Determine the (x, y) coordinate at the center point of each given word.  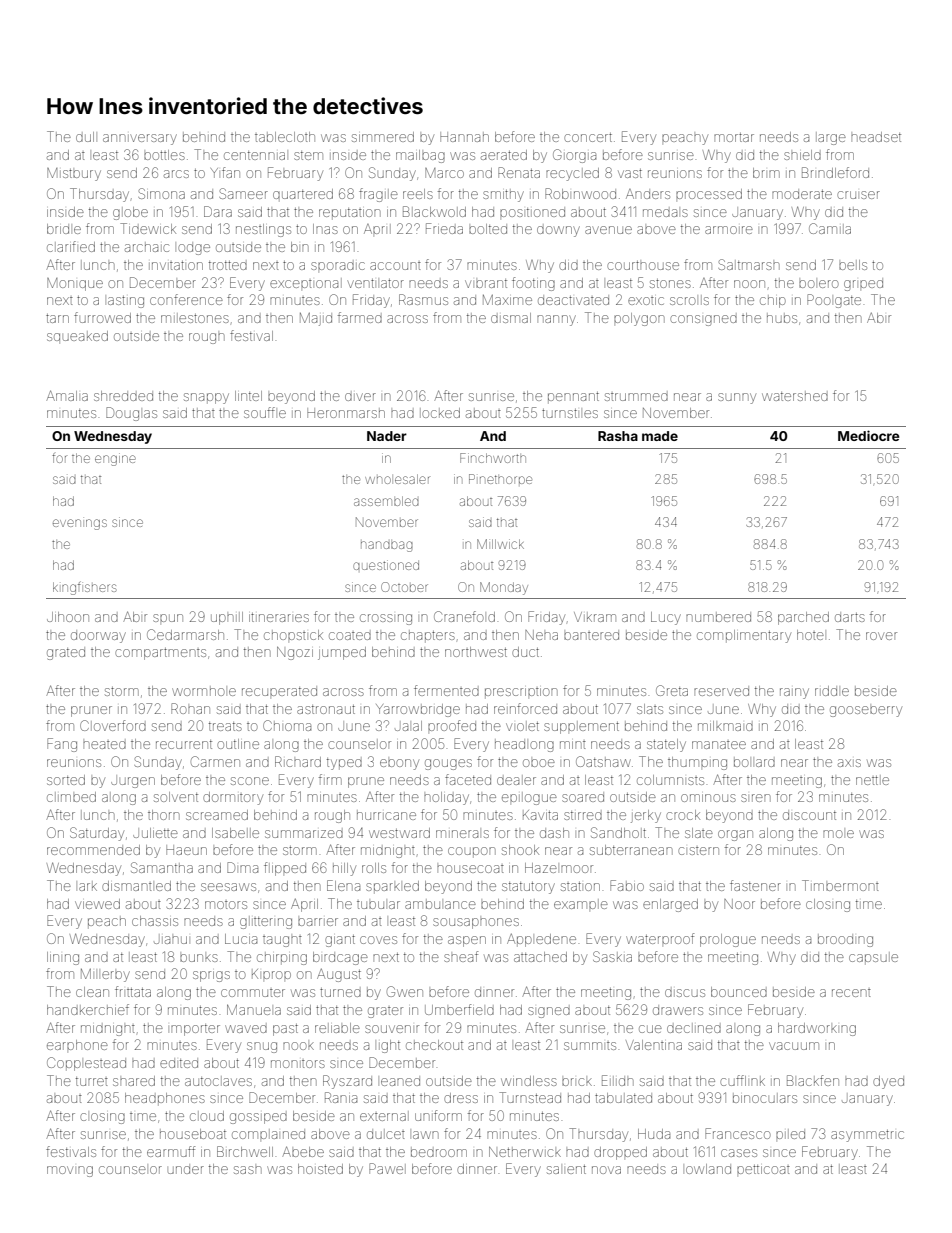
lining (63, 958)
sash (248, 1170)
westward (399, 833)
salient (566, 1169)
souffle (265, 412)
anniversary (140, 139)
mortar (734, 137)
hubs (782, 318)
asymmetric (867, 1136)
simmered (383, 137)
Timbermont (840, 885)
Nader (387, 436)
